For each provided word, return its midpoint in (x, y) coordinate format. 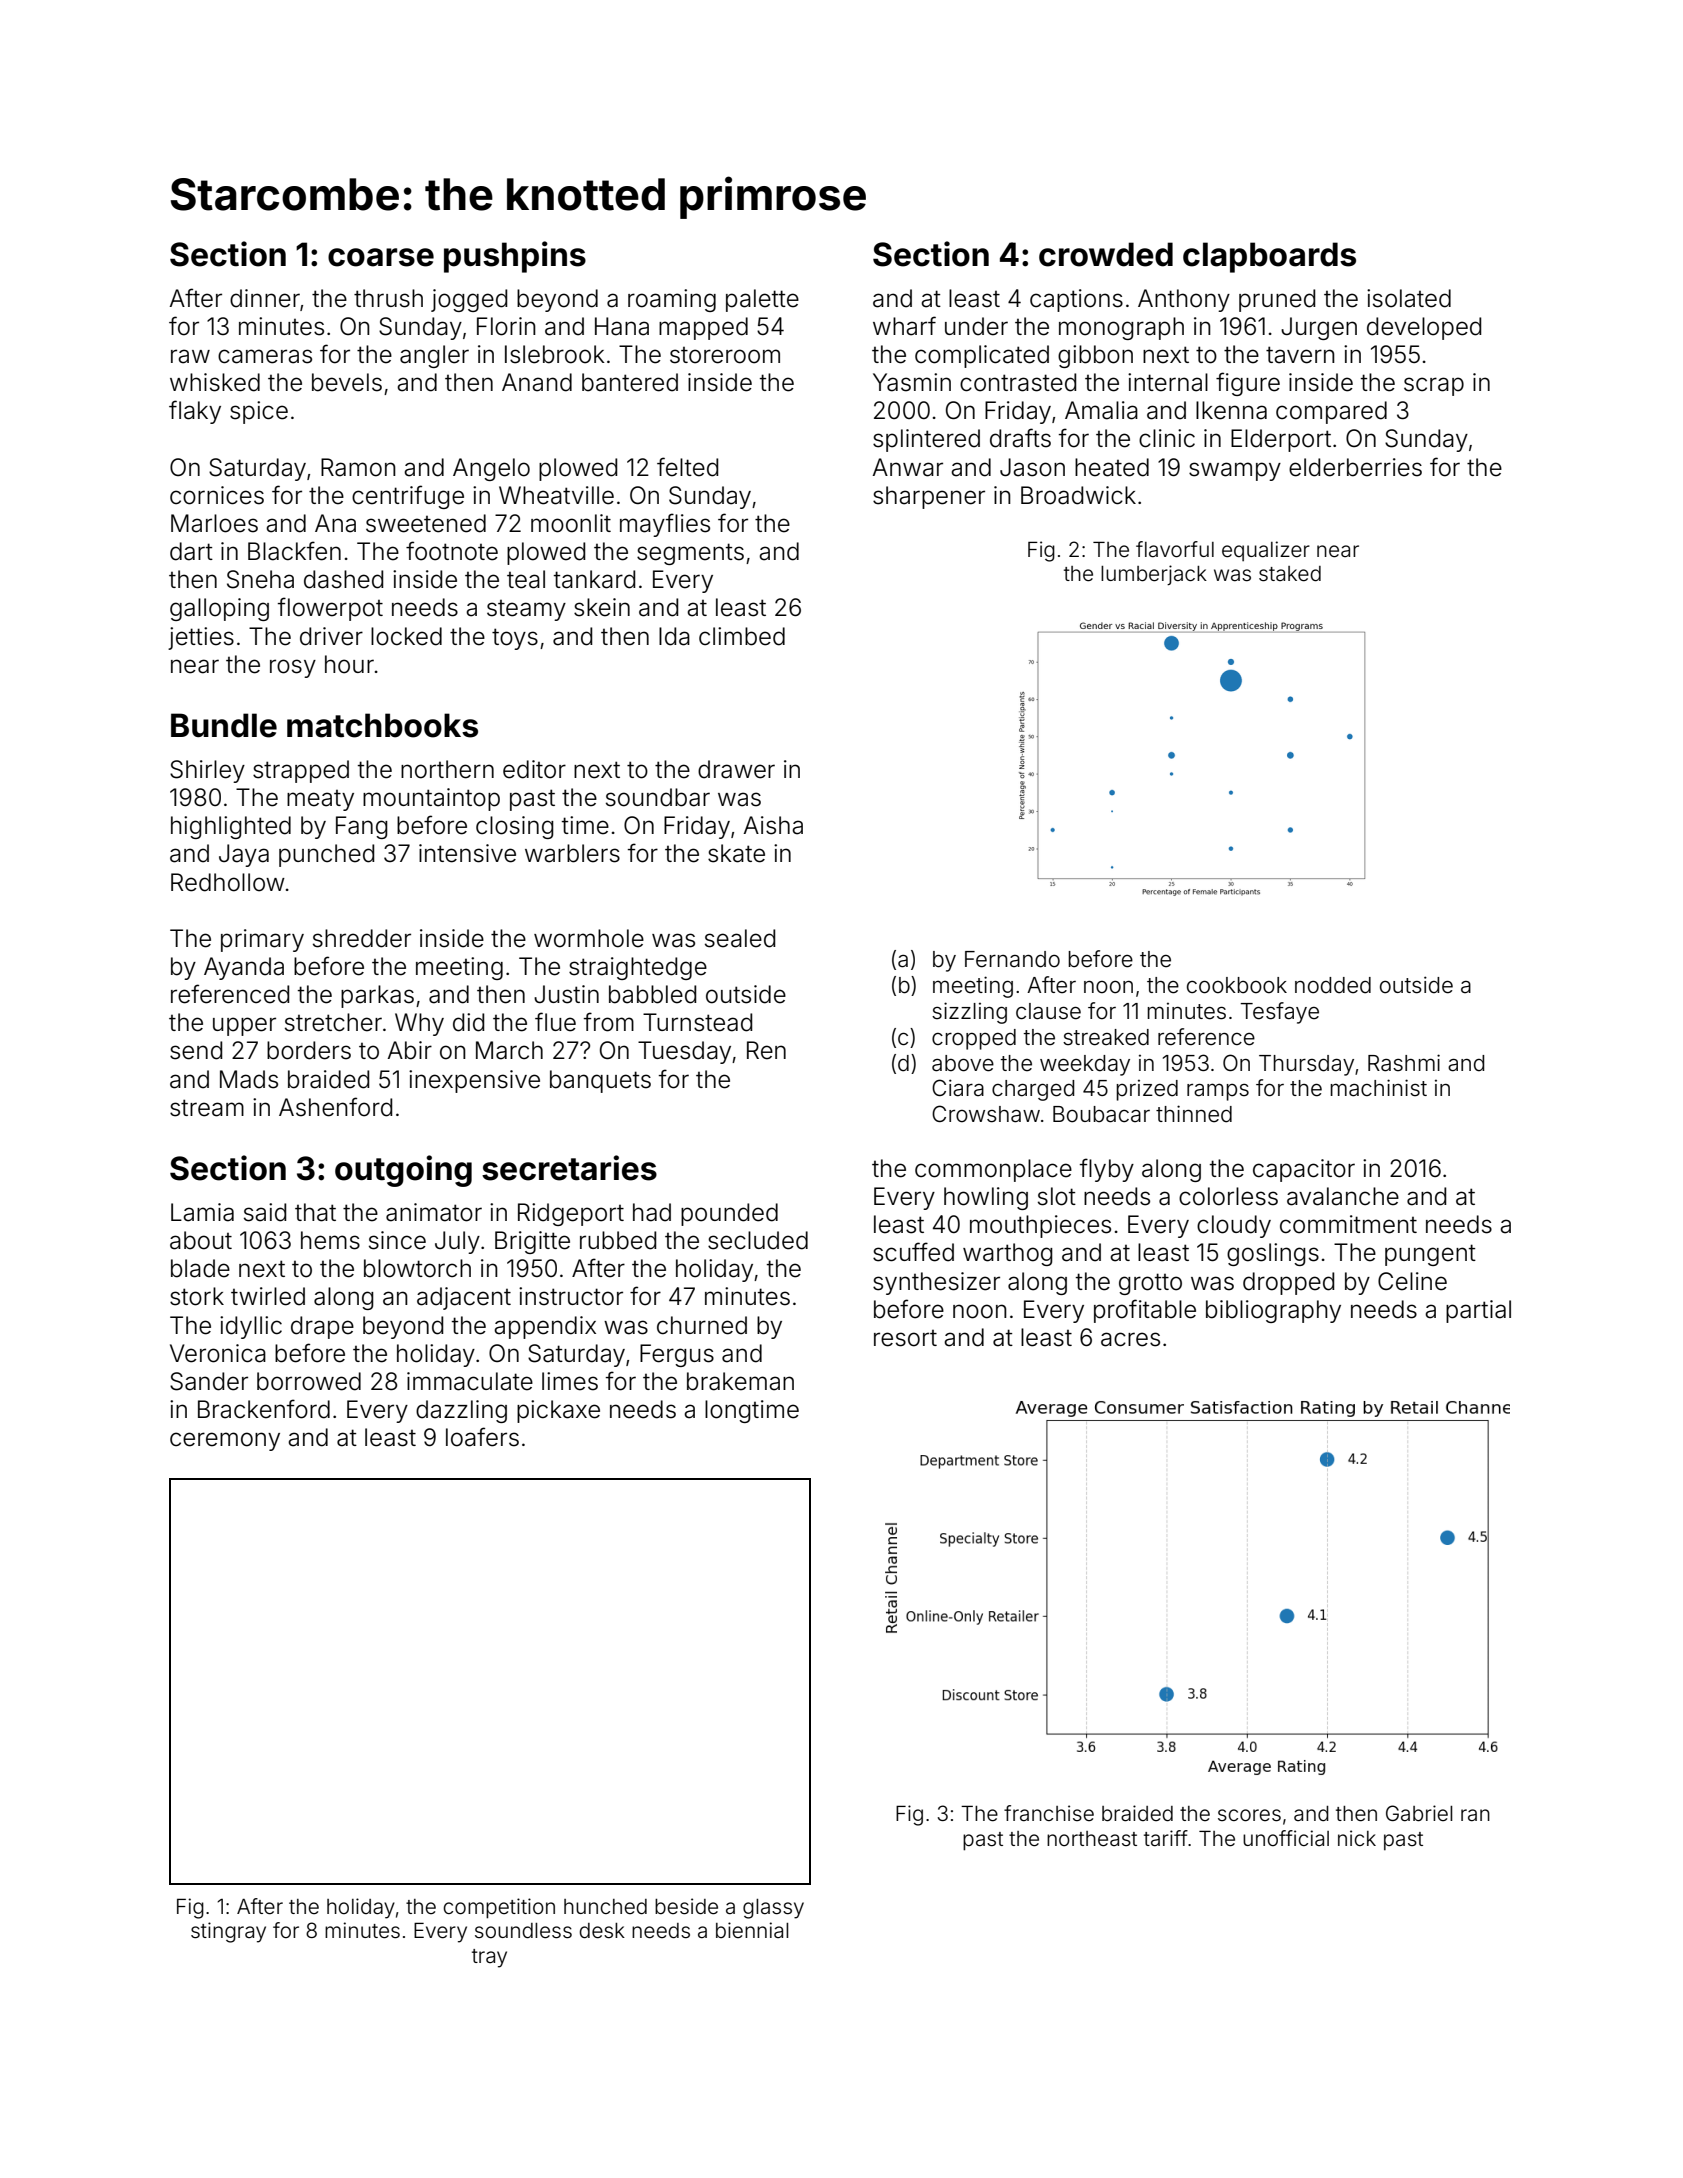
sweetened (426, 523)
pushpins (515, 257)
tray (489, 1958)
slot (1057, 1196)
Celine (1412, 1281)
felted (687, 467)
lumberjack (1154, 575)
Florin (506, 326)
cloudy (1234, 1226)
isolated (1409, 298)
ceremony (225, 1441)
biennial (752, 1930)
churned (702, 1325)
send (196, 1050)
